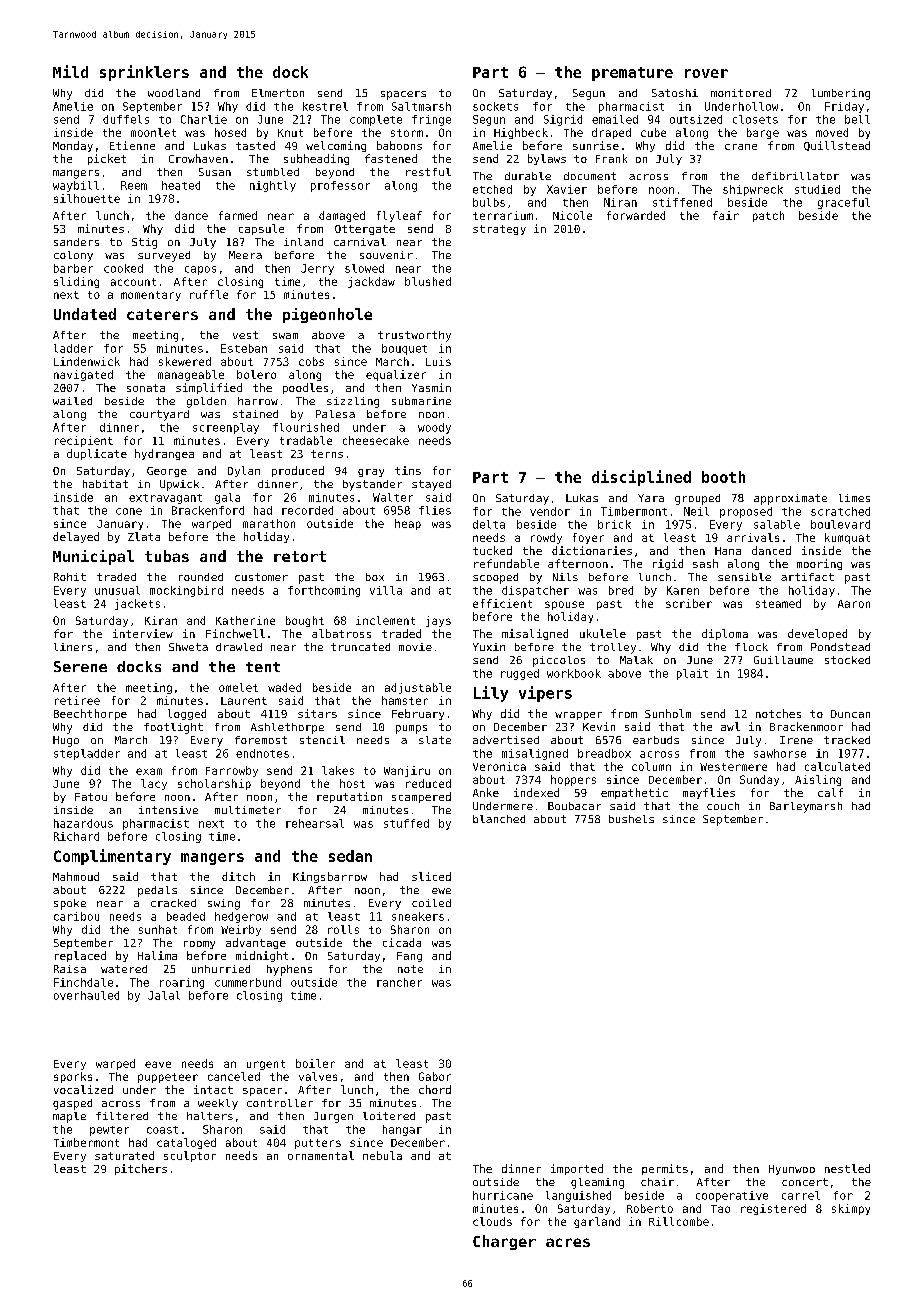 The image size is (924, 1308). I want to click on sprinklers, so click(144, 73).
